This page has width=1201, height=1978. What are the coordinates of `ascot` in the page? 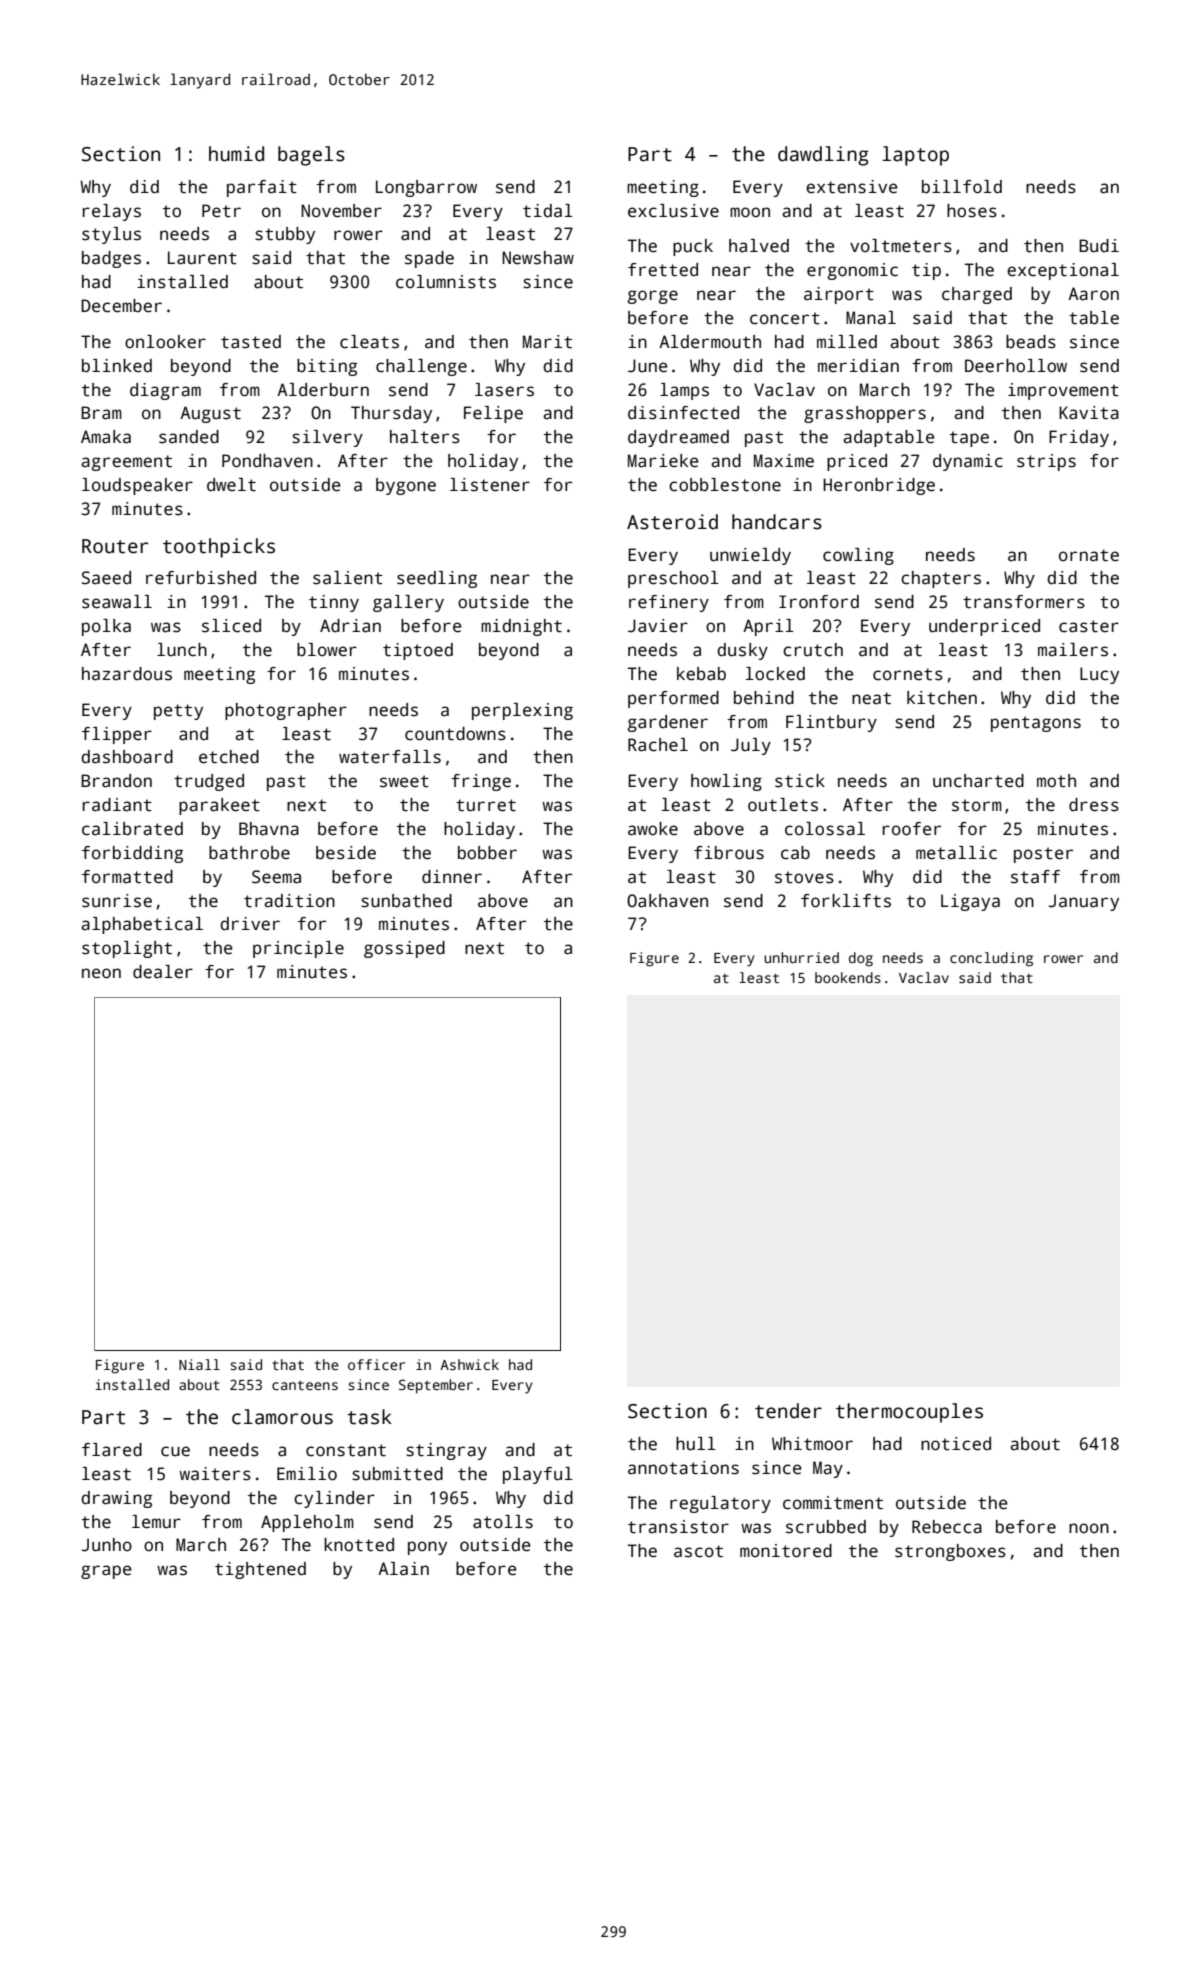 It's located at (698, 1551).
